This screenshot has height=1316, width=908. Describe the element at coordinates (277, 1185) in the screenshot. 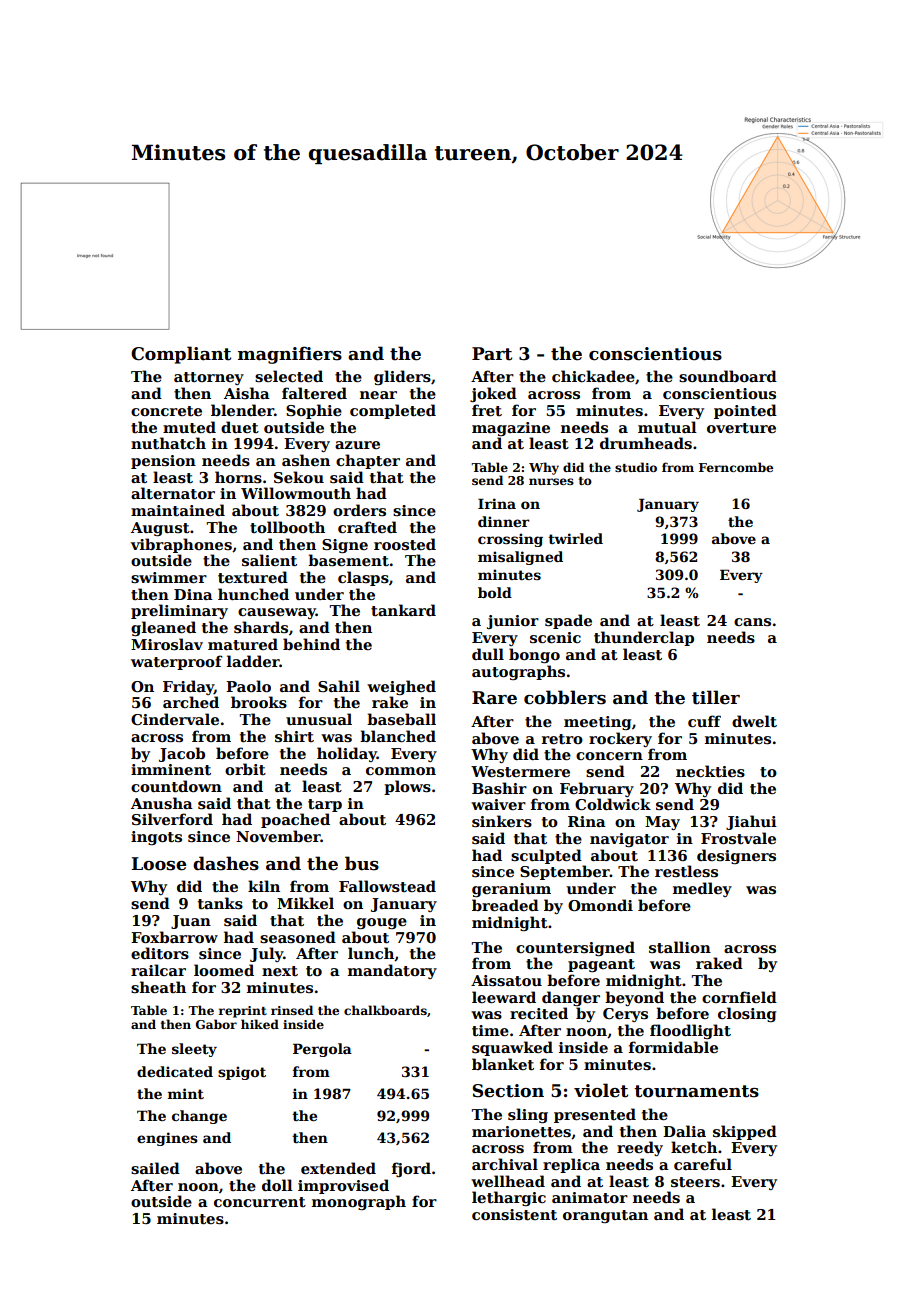

I see `doll` at that location.
